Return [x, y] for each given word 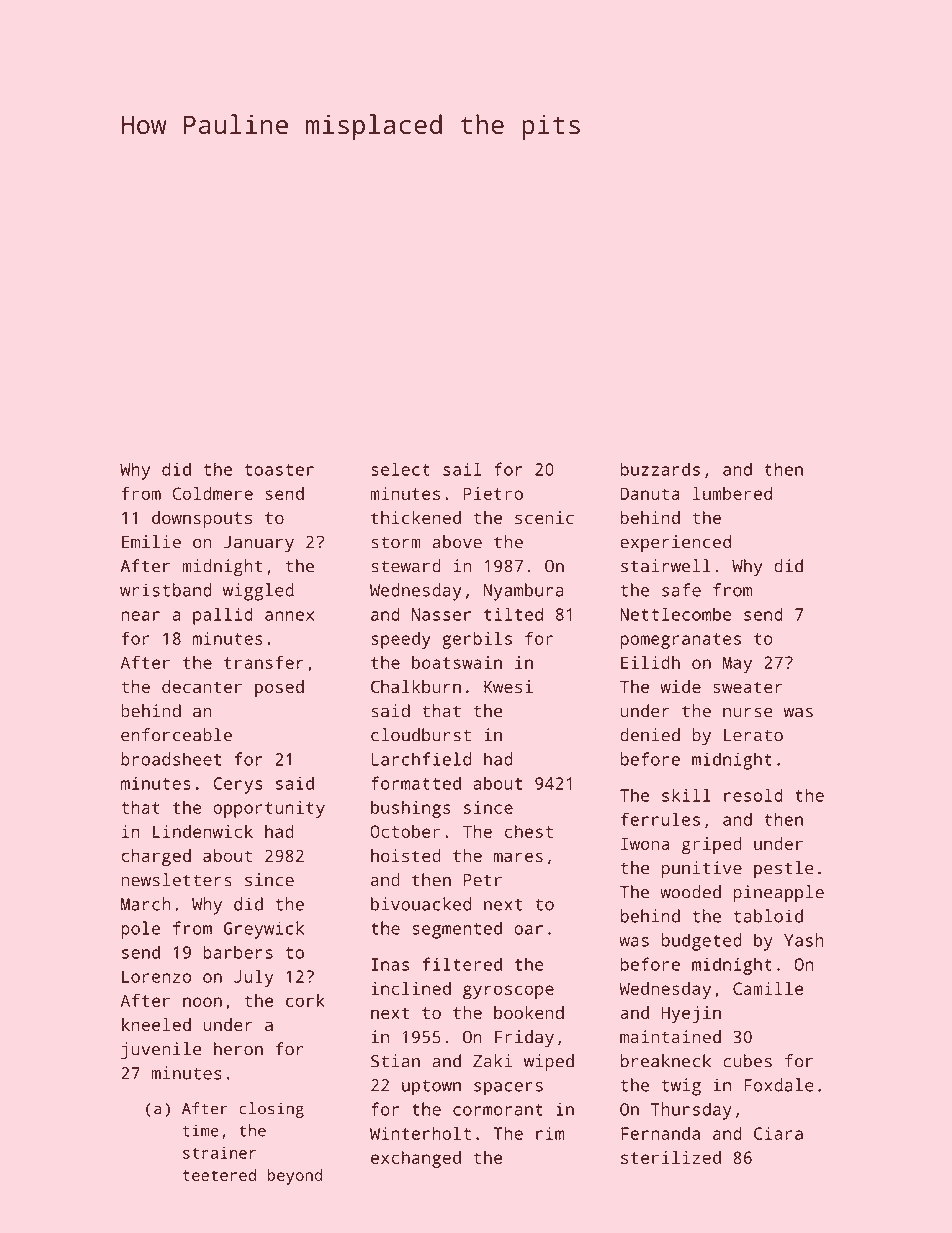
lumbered [732, 493]
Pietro [493, 493]
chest [529, 831]
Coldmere [212, 493]
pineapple [778, 894]
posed [279, 688]
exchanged [416, 1159]
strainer [219, 1153]
